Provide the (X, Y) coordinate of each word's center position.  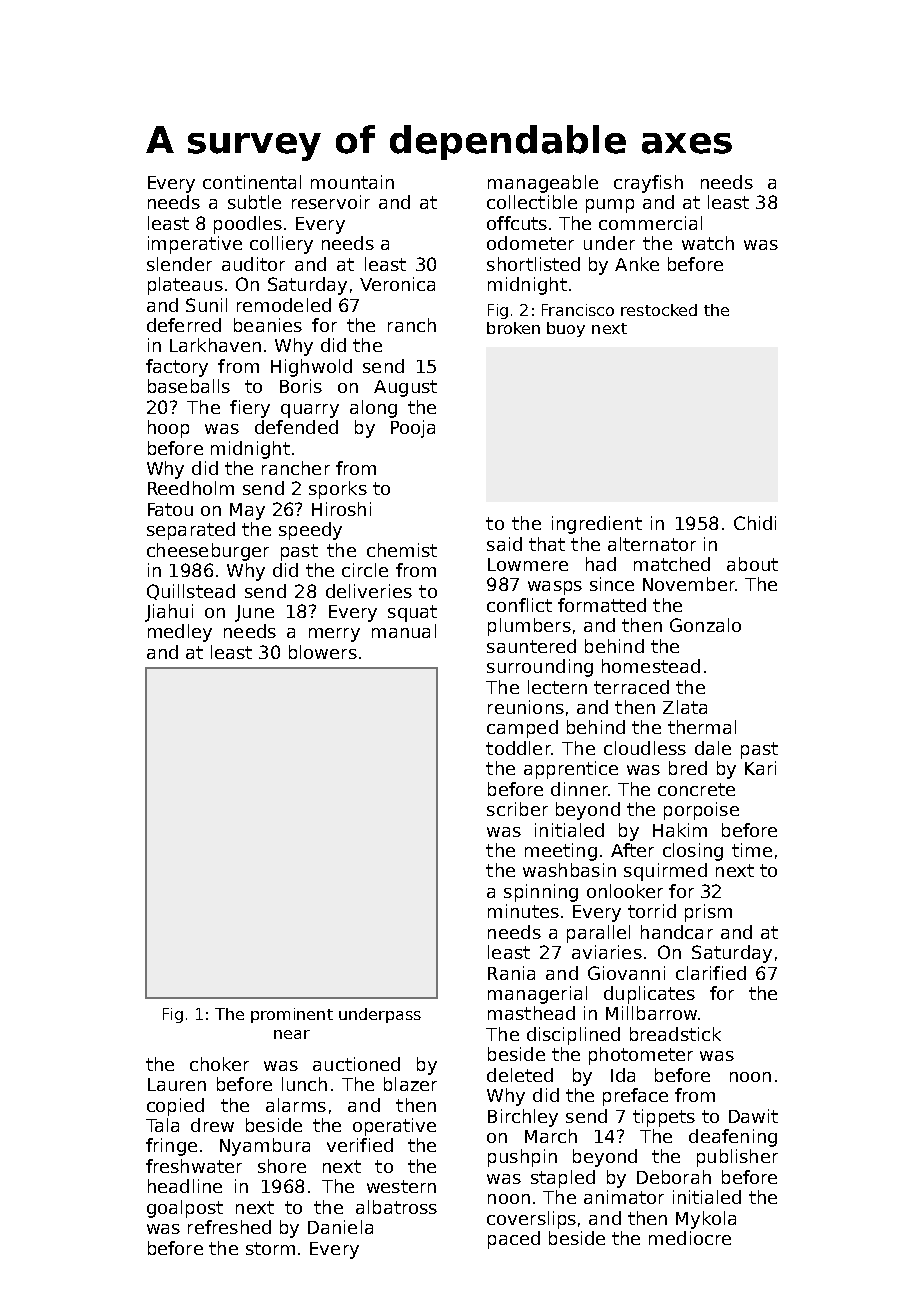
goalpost (185, 1209)
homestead (651, 666)
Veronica (397, 284)
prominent (292, 1015)
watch (708, 243)
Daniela (340, 1227)
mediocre (690, 1238)
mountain (352, 182)
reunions (526, 707)
